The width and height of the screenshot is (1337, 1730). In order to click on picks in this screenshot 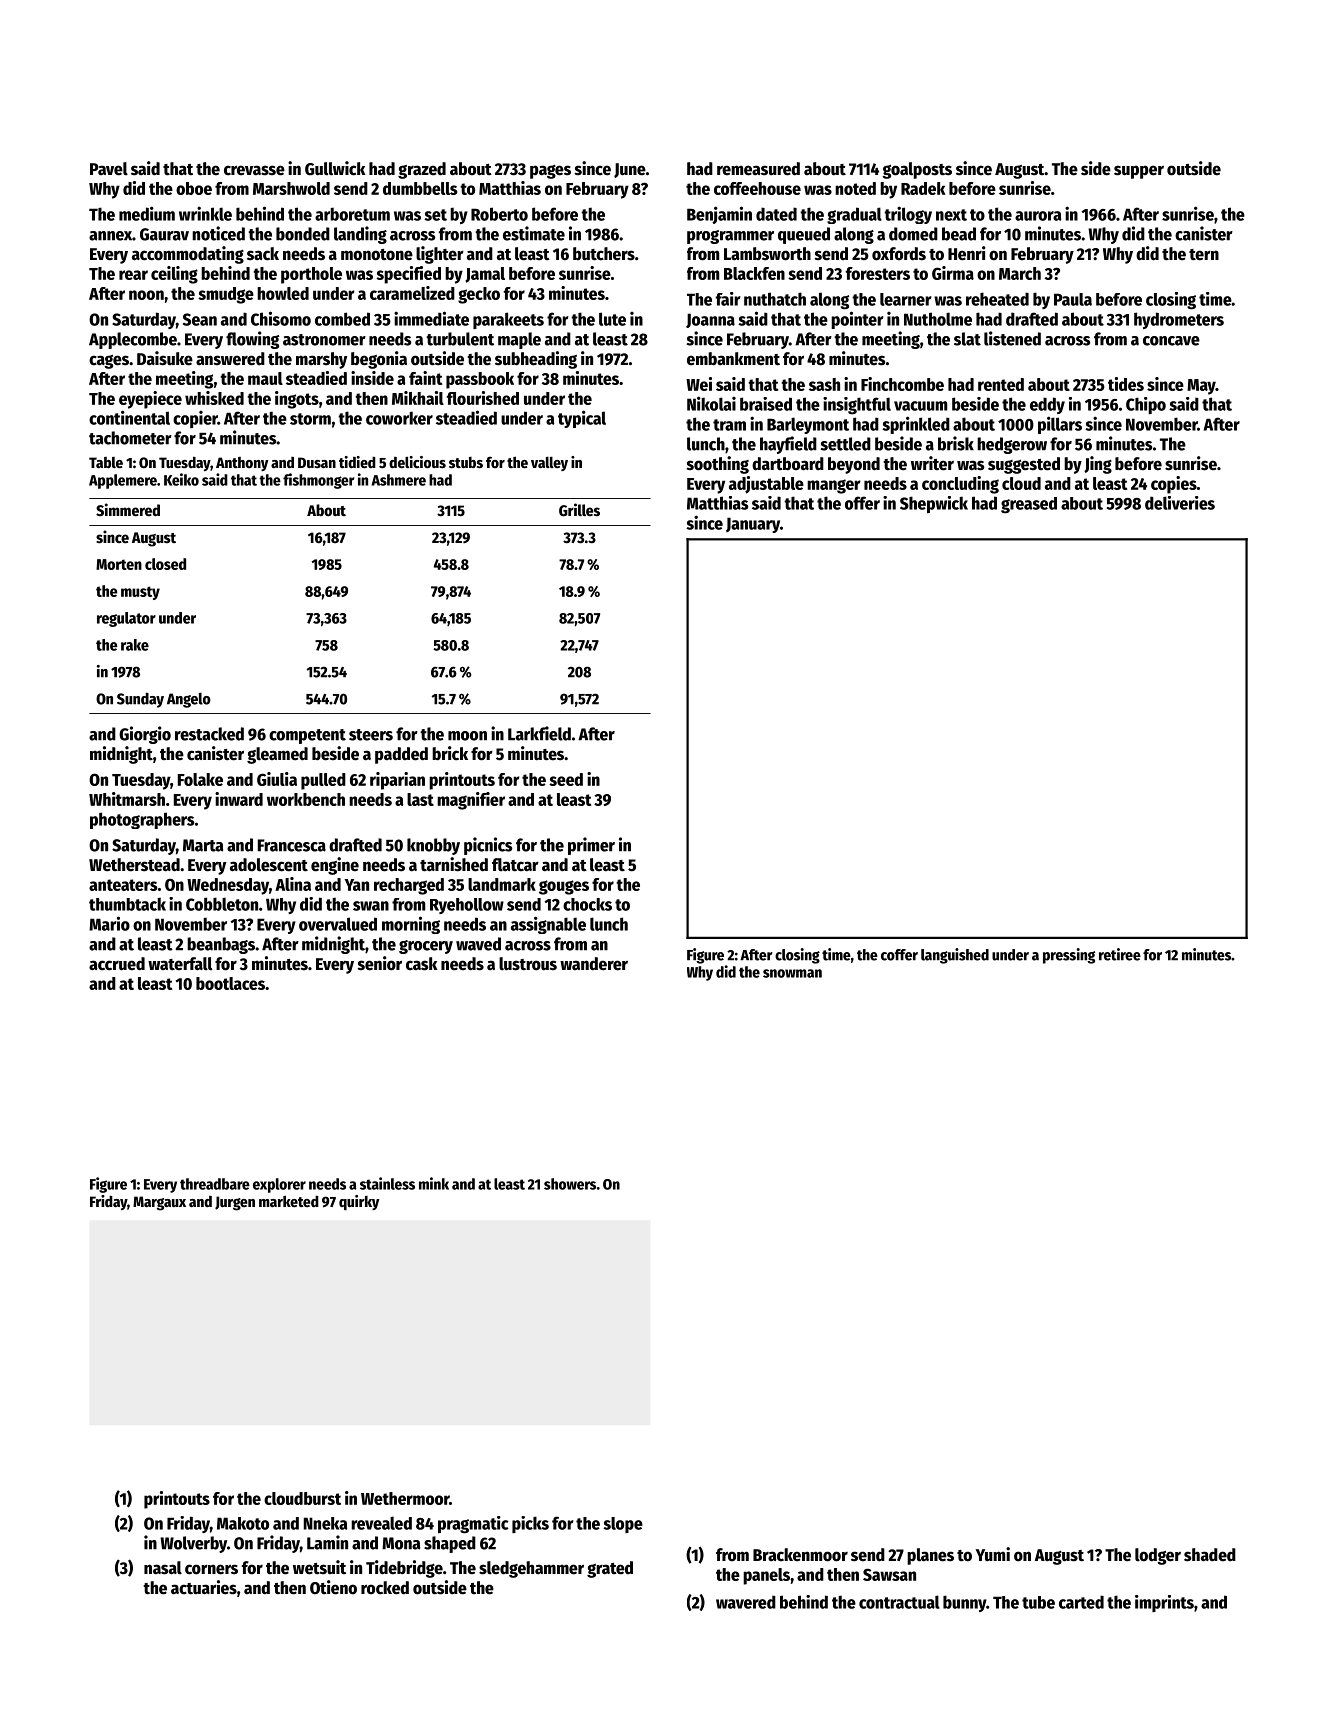, I will do `click(530, 1524)`.
